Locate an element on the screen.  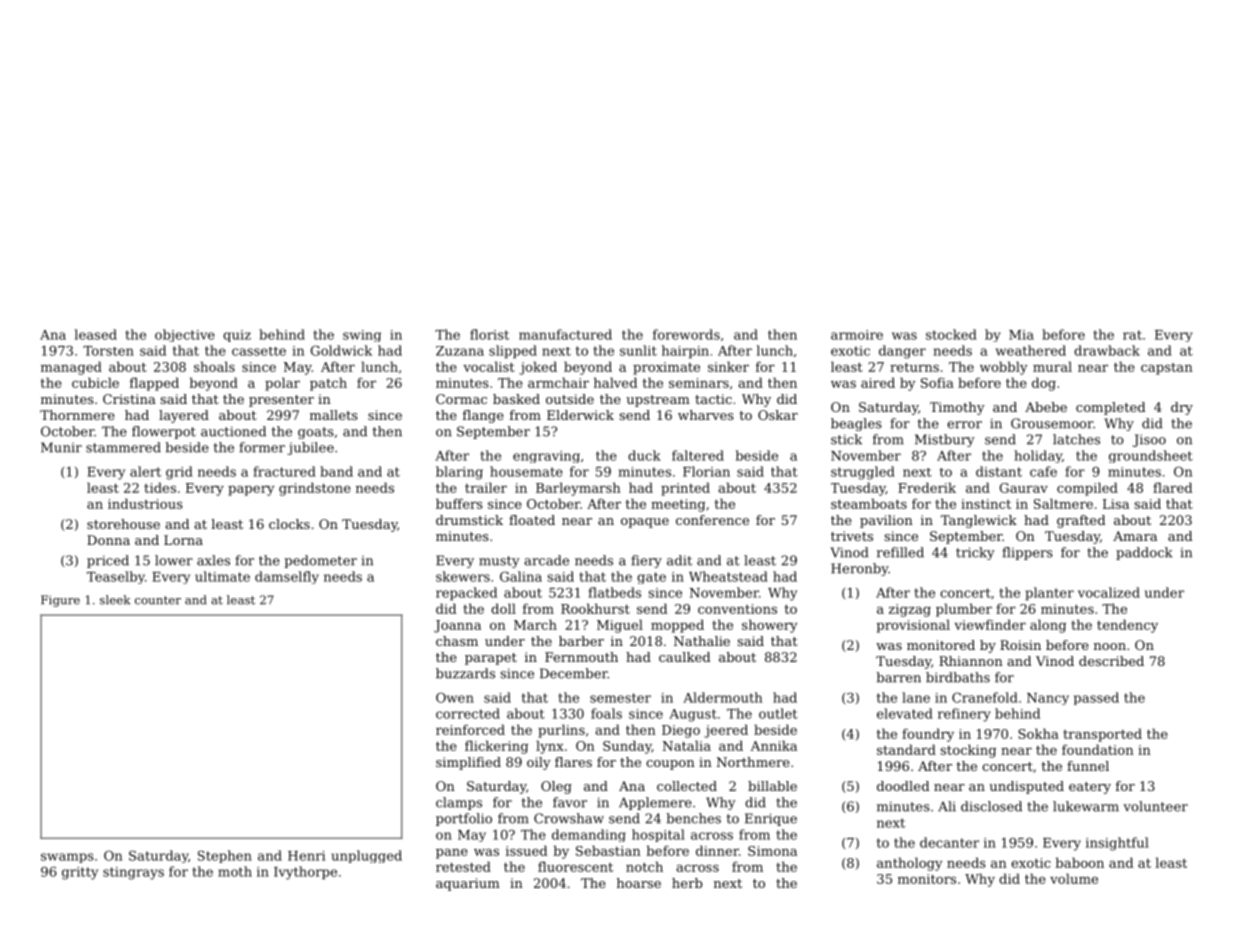
Ivythorpe is located at coordinates (305, 873).
